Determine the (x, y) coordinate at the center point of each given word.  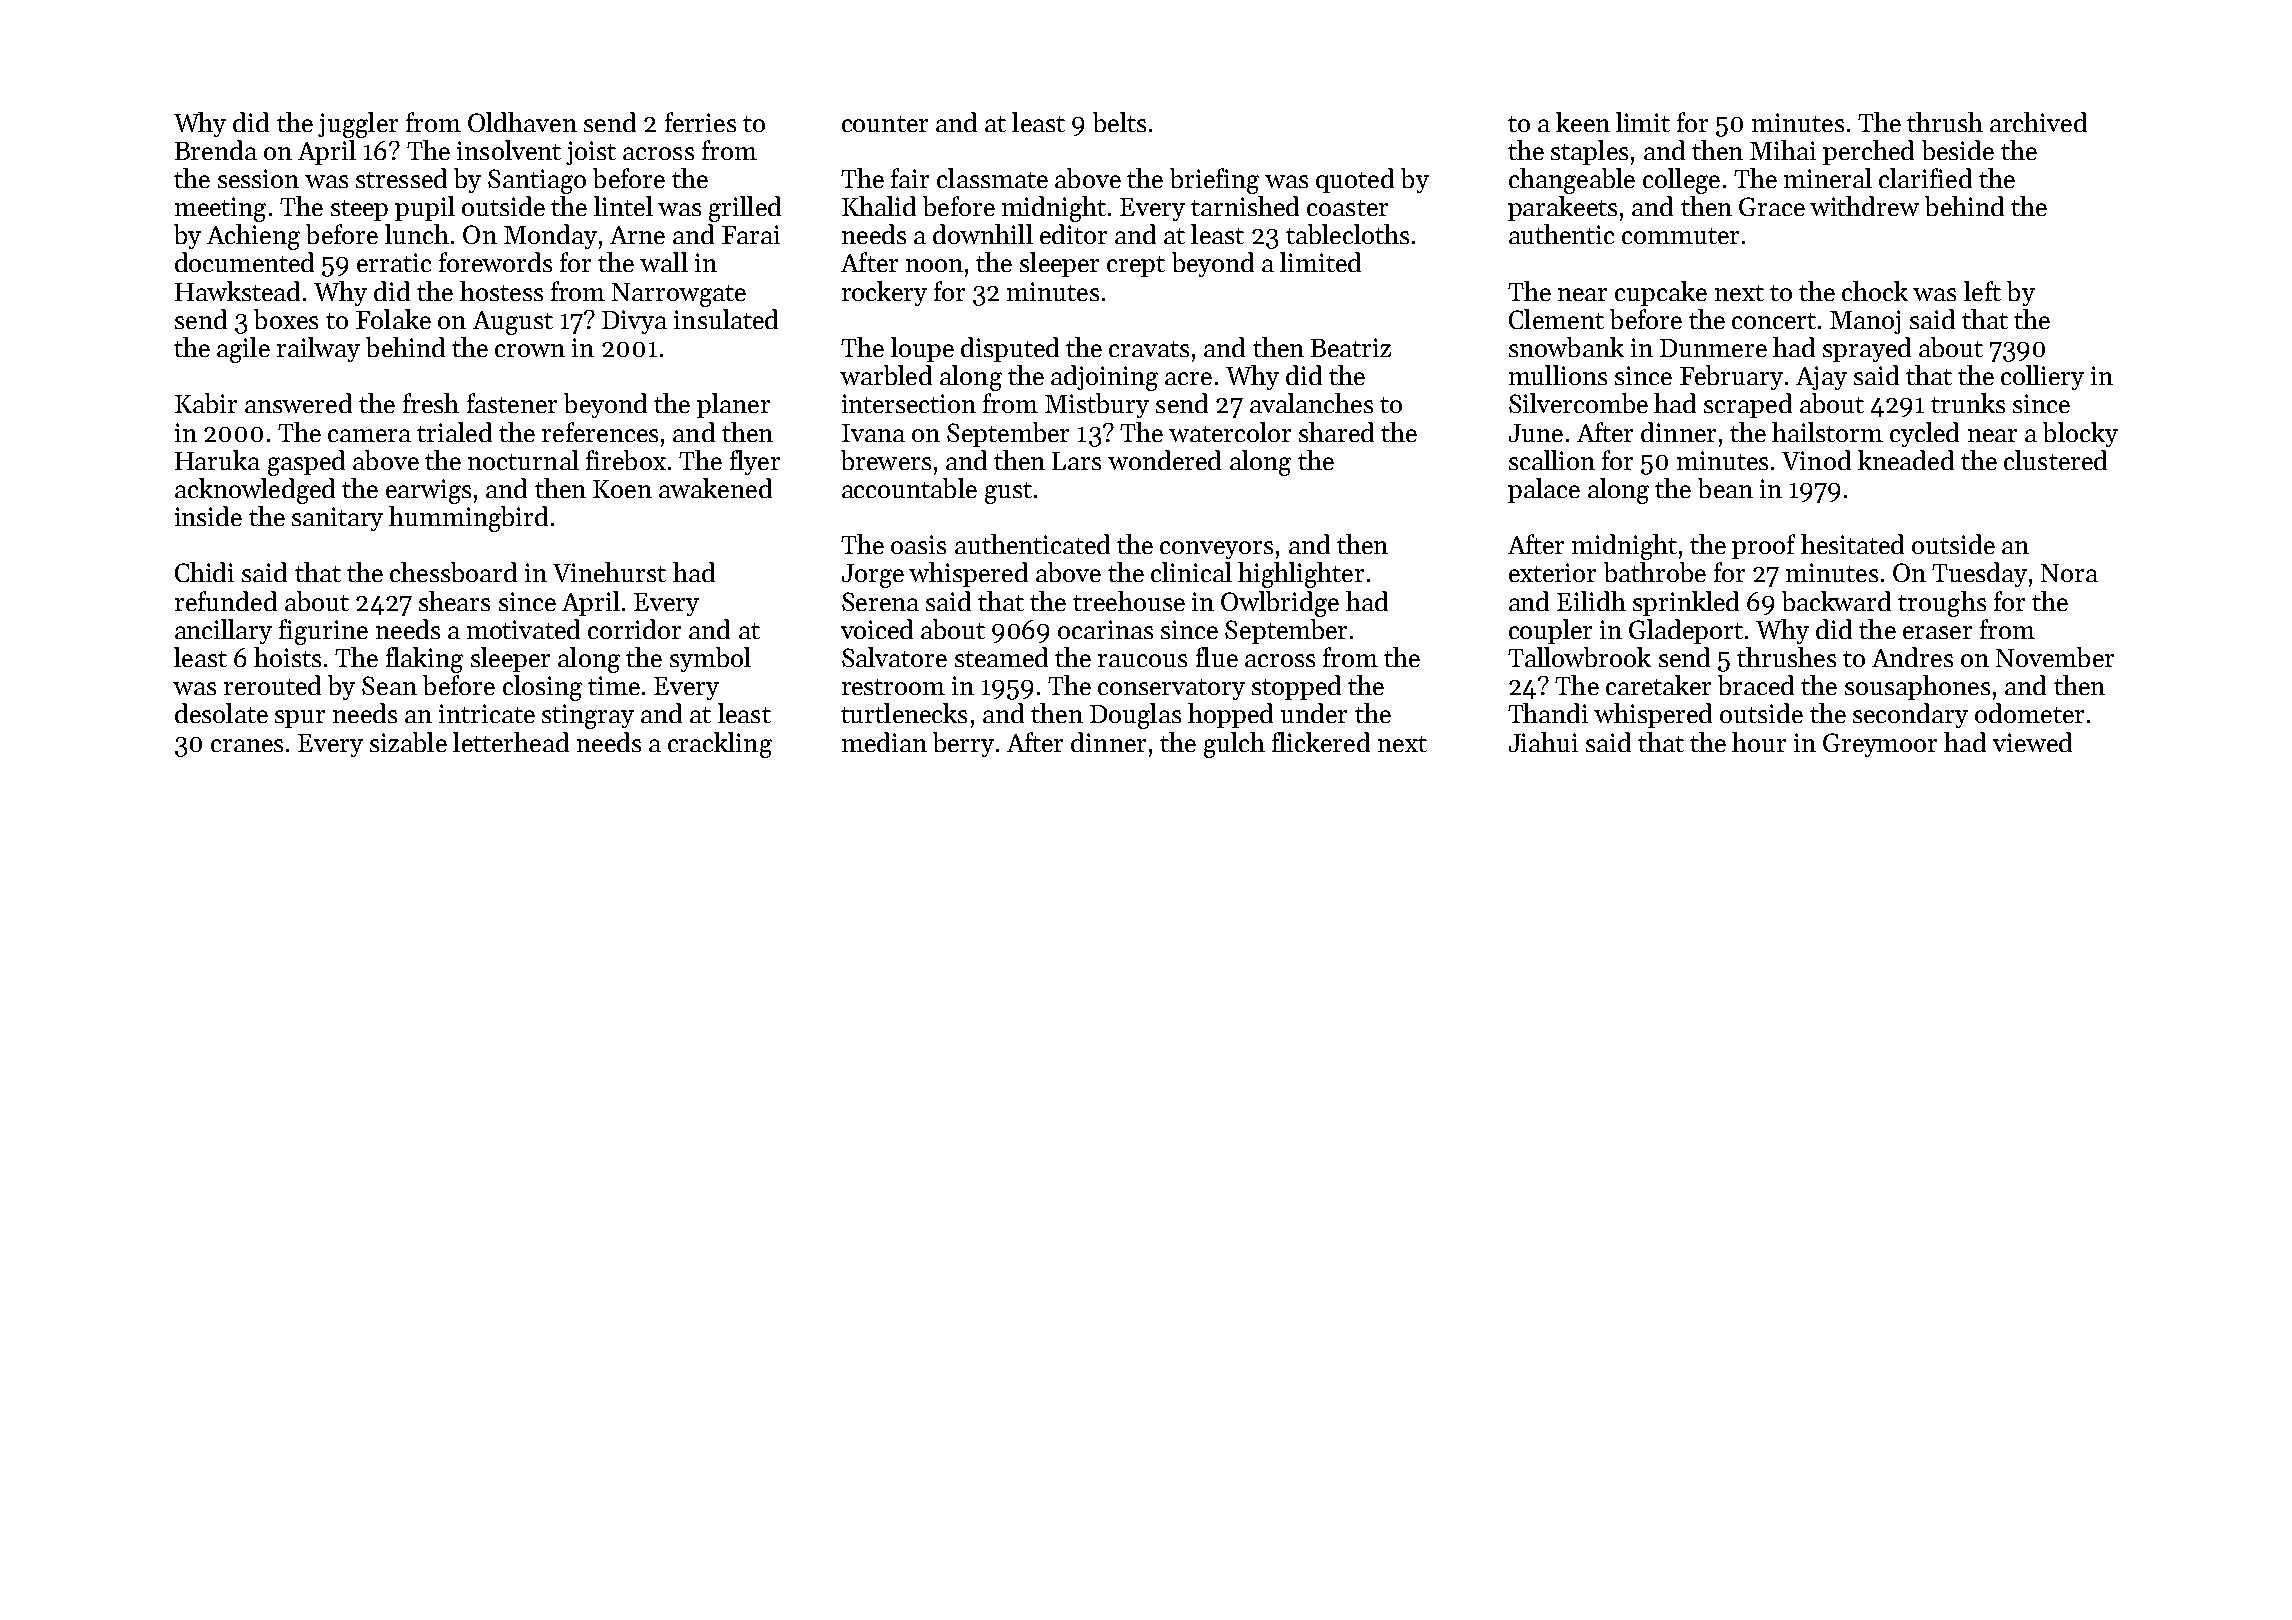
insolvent (509, 150)
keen (1583, 122)
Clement (1556, 319)
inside (208, 516)
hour (1759, 742)
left (1982, 291)
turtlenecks (904, 713)
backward (1836, 601)
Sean (389, 685)
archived (2038, 122)
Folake (393, 319)
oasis (918, 544)
